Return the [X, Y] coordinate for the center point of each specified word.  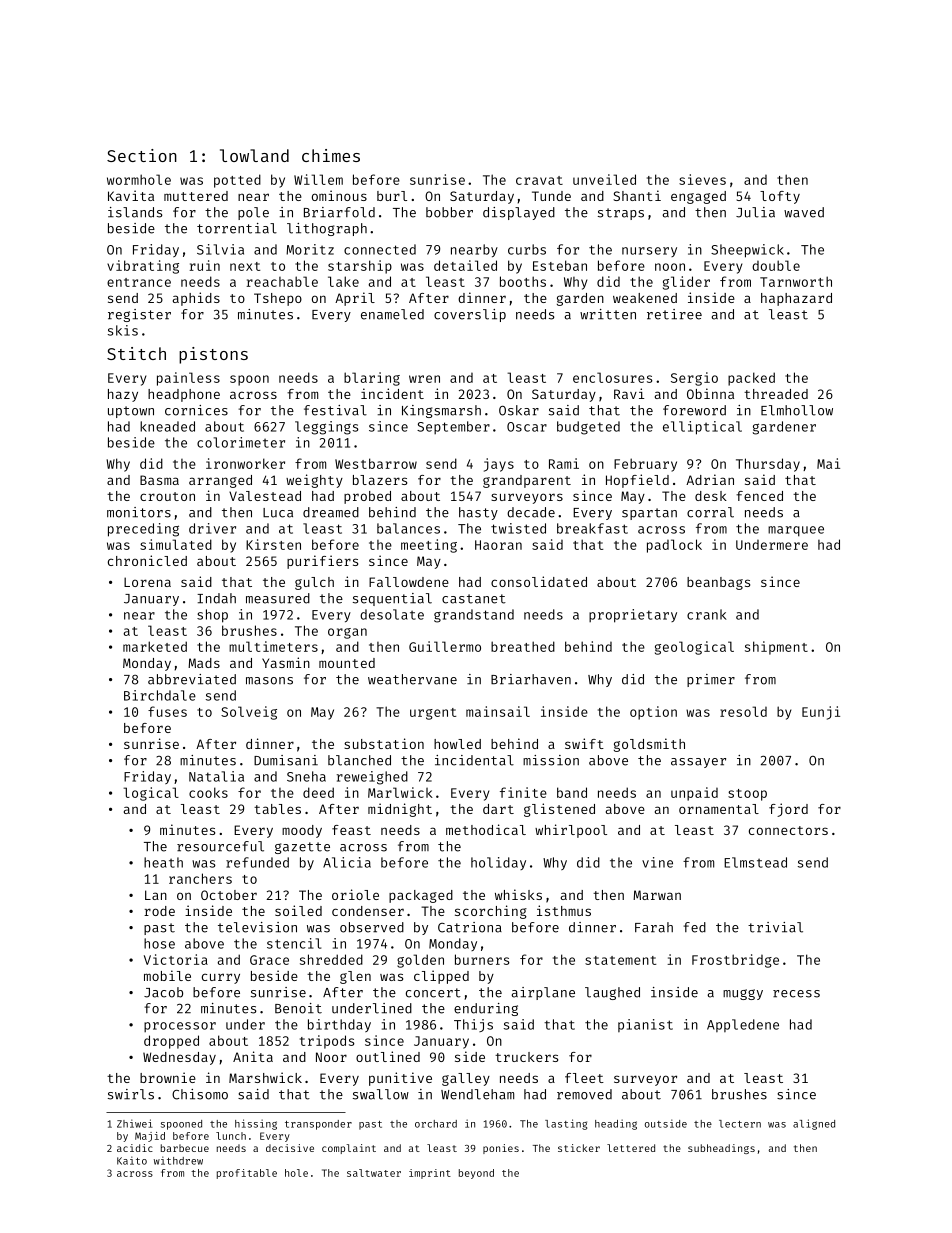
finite [523, 792]
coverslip [470, 315]
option [653, 713]
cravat [539, 180]
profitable [247, 1174]
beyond [476, 1174]
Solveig [249, 713]
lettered [631, 1148]
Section [142, 155]
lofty [780, 197]
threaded [776, 394]
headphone [184, 395]
